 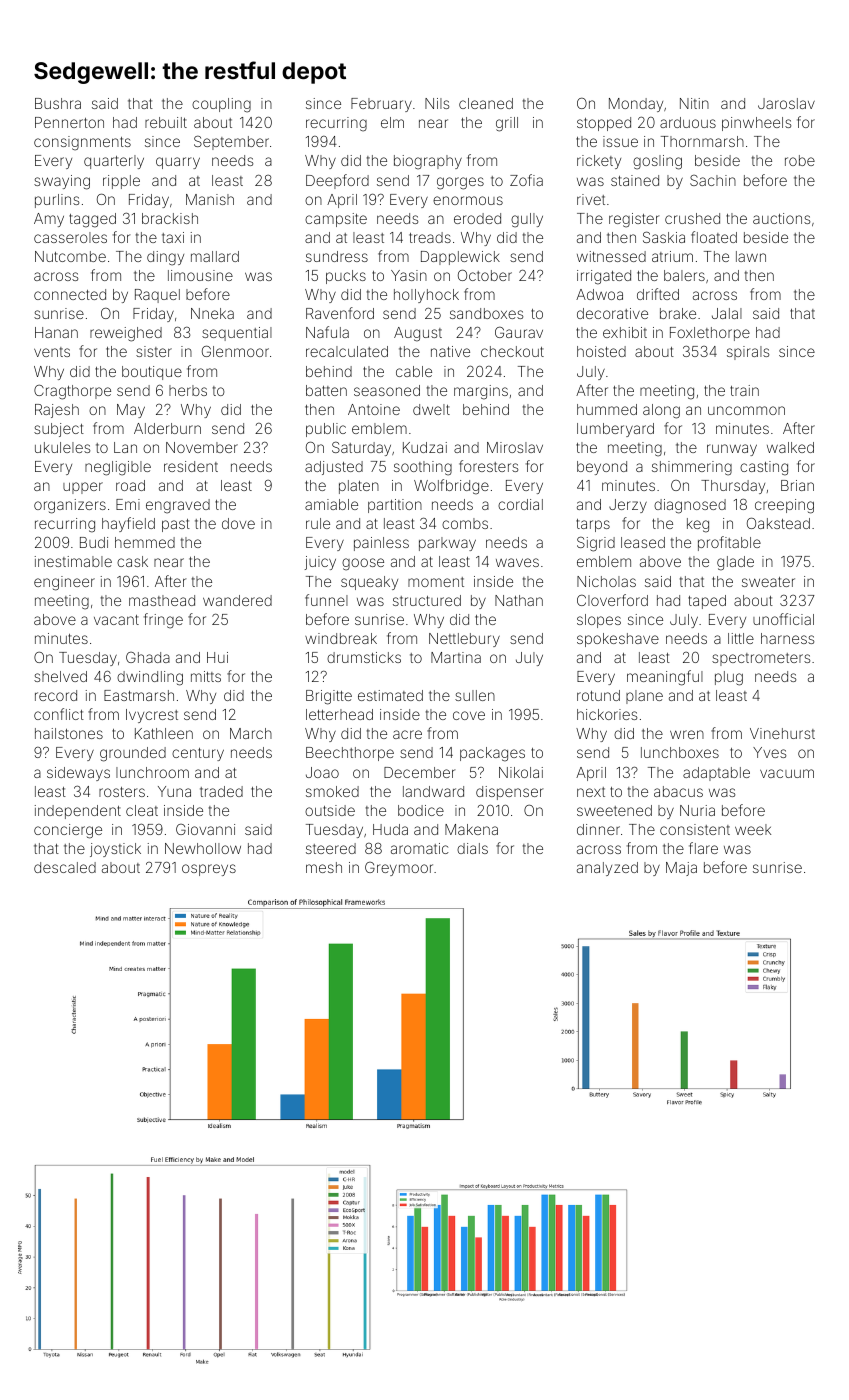 I want to click on elm, so click(x=392, y=122).
